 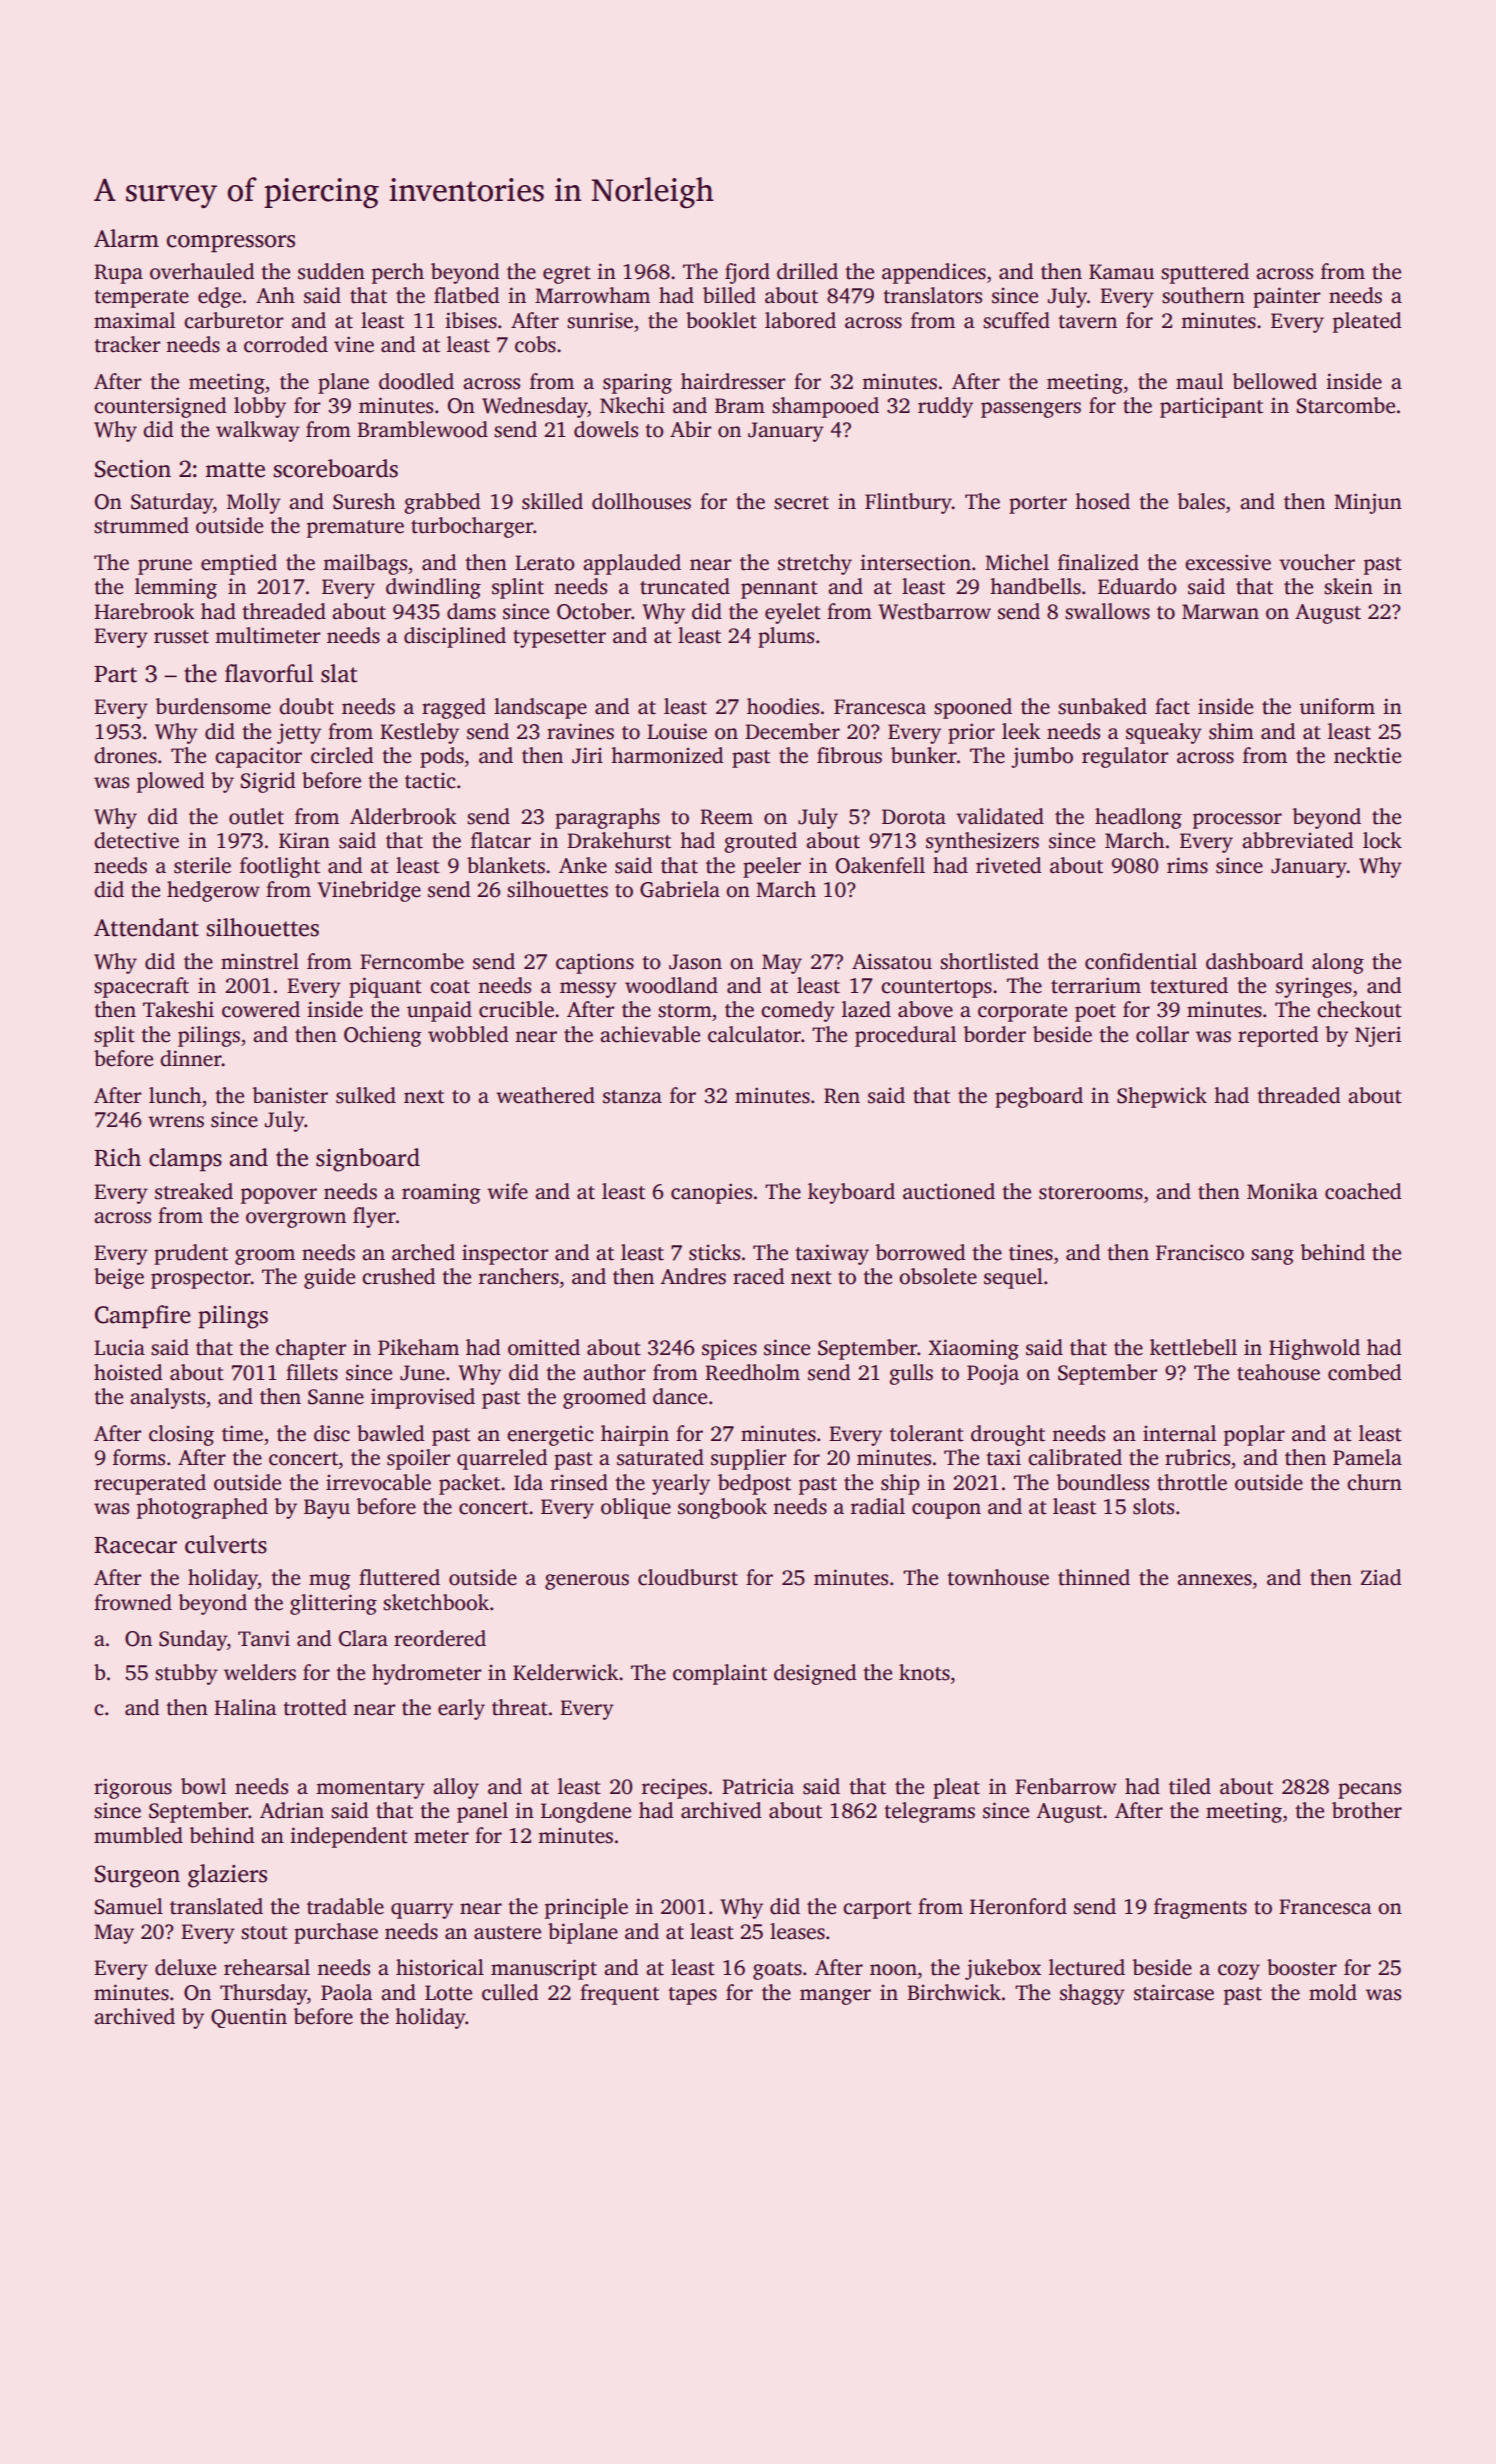 I want to click on uniform, so click(x=1337, y=706).
